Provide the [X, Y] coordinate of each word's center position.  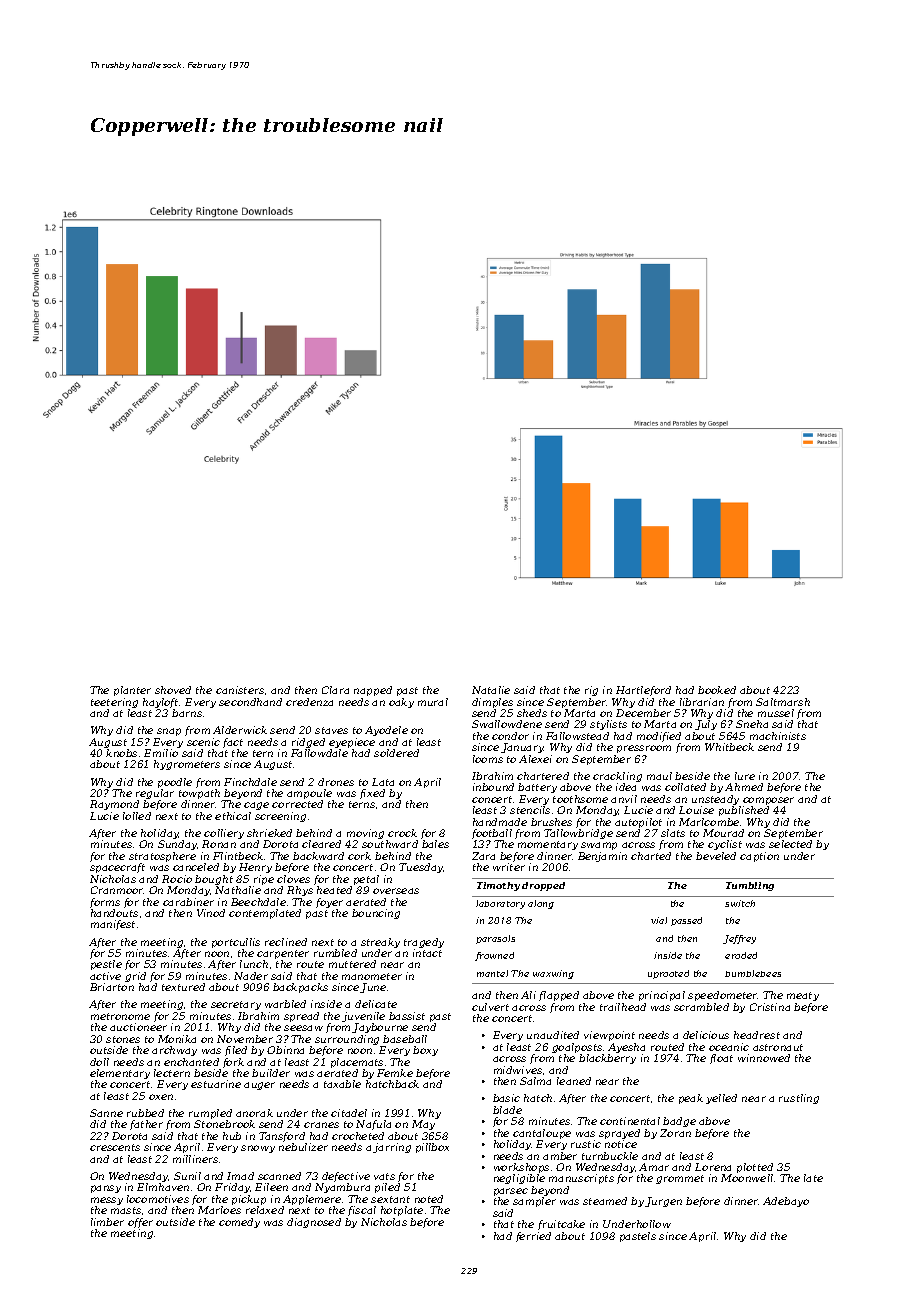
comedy [239, 1223]
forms [105, 903]
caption [759, 857]
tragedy [424, 943]
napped [373, 691]
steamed [605, 1201]
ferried [533, 1237]
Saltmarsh [783, 702]
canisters [240, 690]
